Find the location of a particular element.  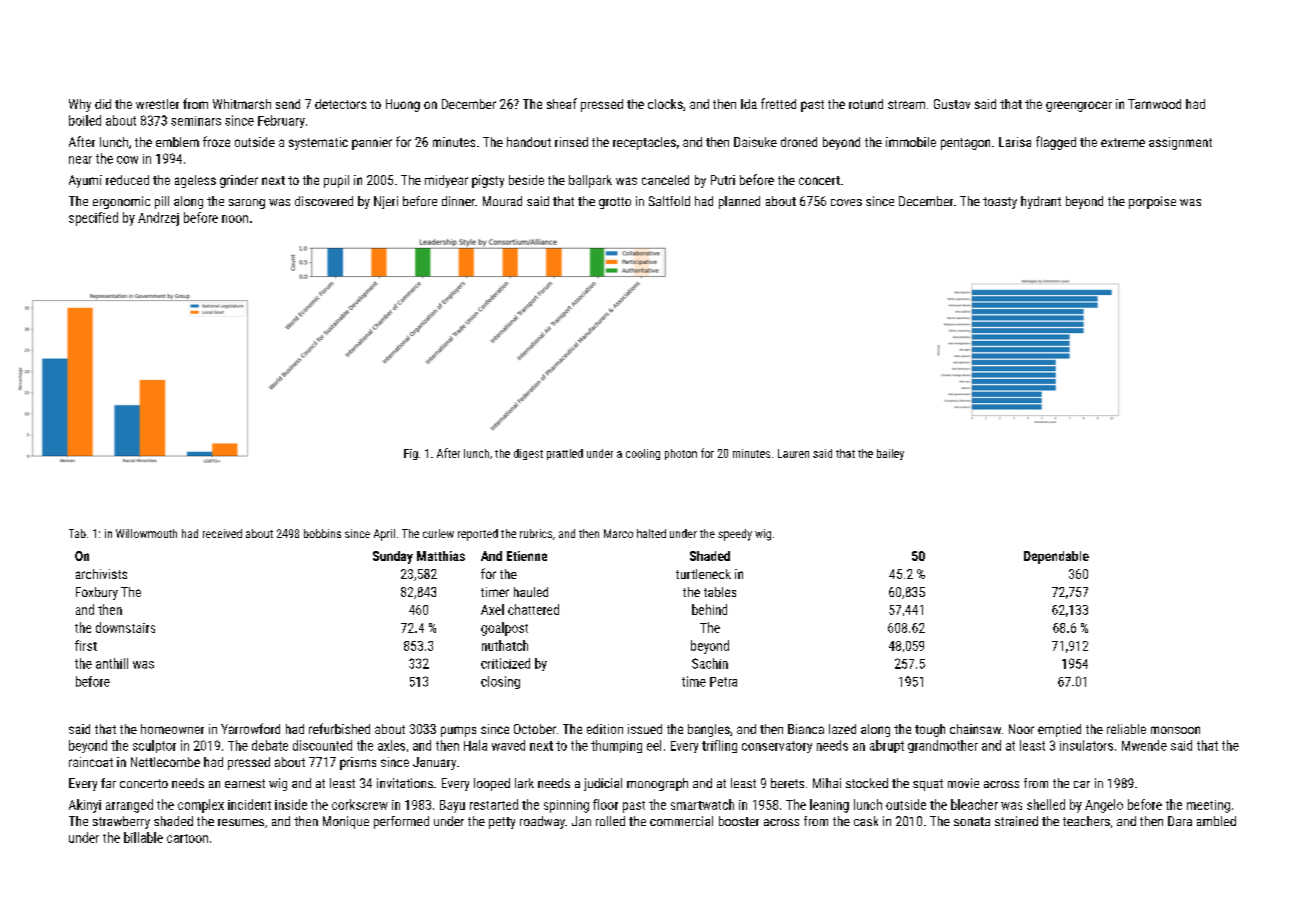

detectors is located at coordinates (340, 104).
